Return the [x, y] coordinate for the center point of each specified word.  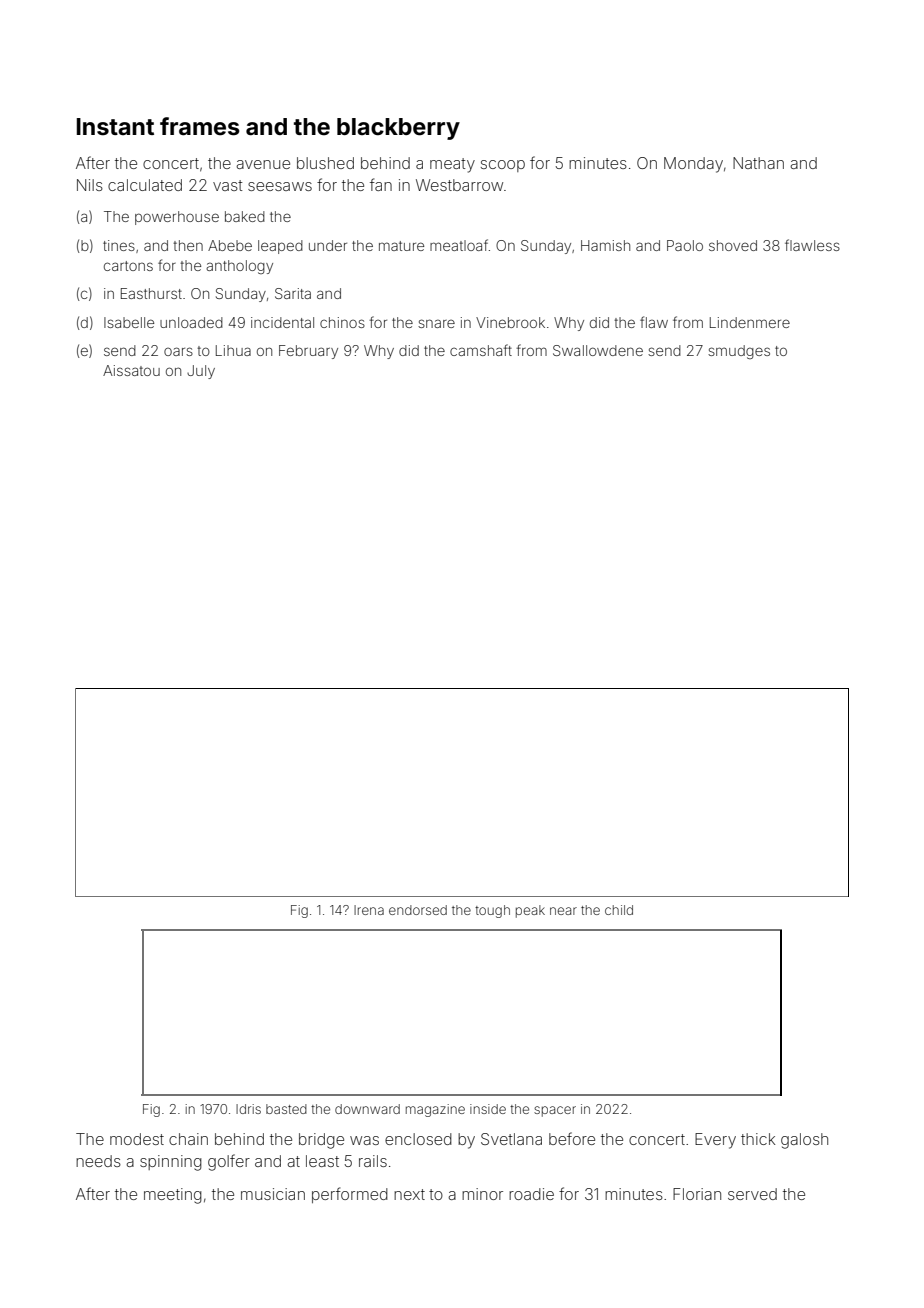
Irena [369, 910]
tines [119, 245]
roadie [531, 1194]
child [619, 910]
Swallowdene [598, 350]
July [201, 372]
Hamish [605, 245]
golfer [229, 1162]
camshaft [481, 350]
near [563, 911]
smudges [739, 352]
